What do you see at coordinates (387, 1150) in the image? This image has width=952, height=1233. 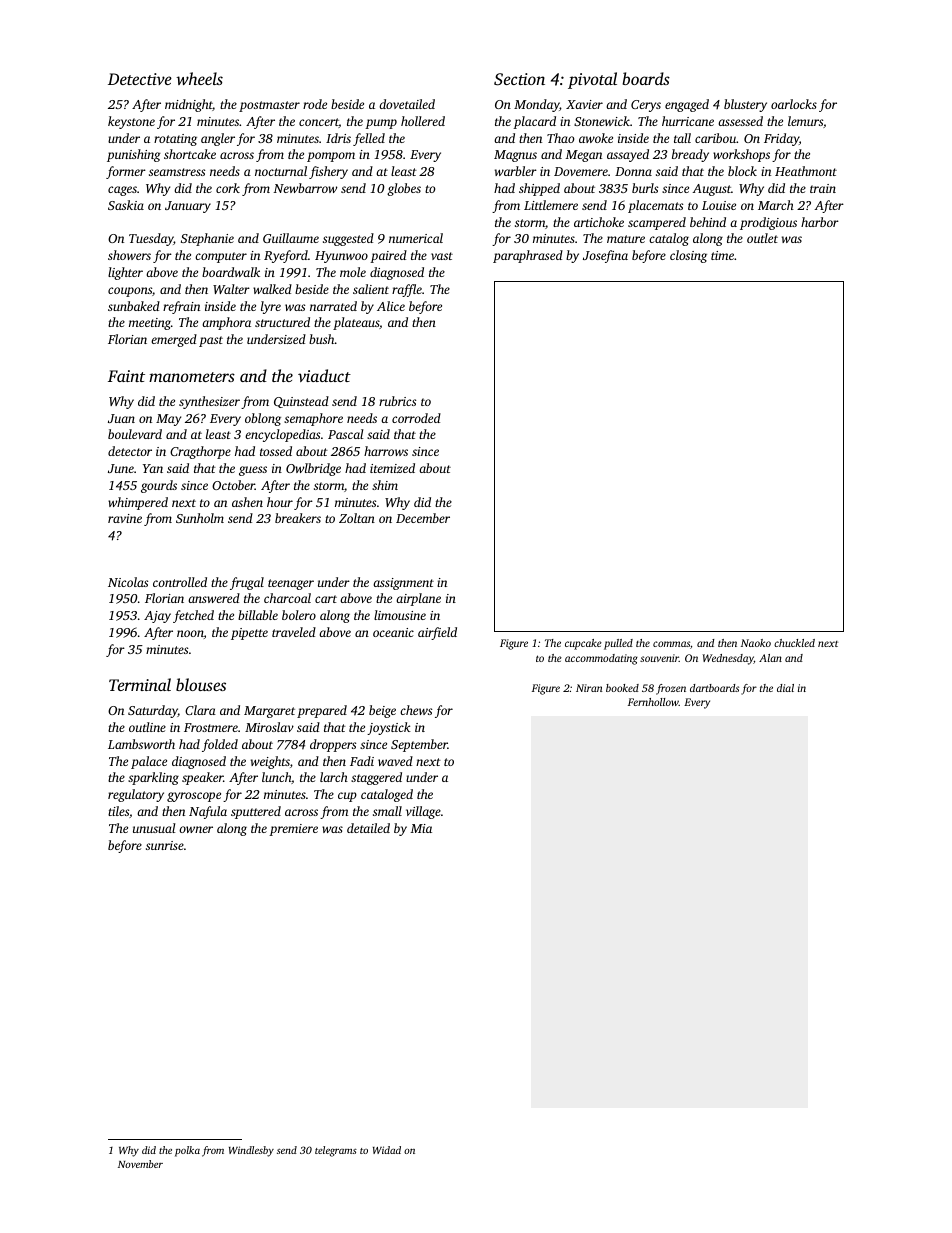 I see `Widad` at bounding box center [387, 1150].
